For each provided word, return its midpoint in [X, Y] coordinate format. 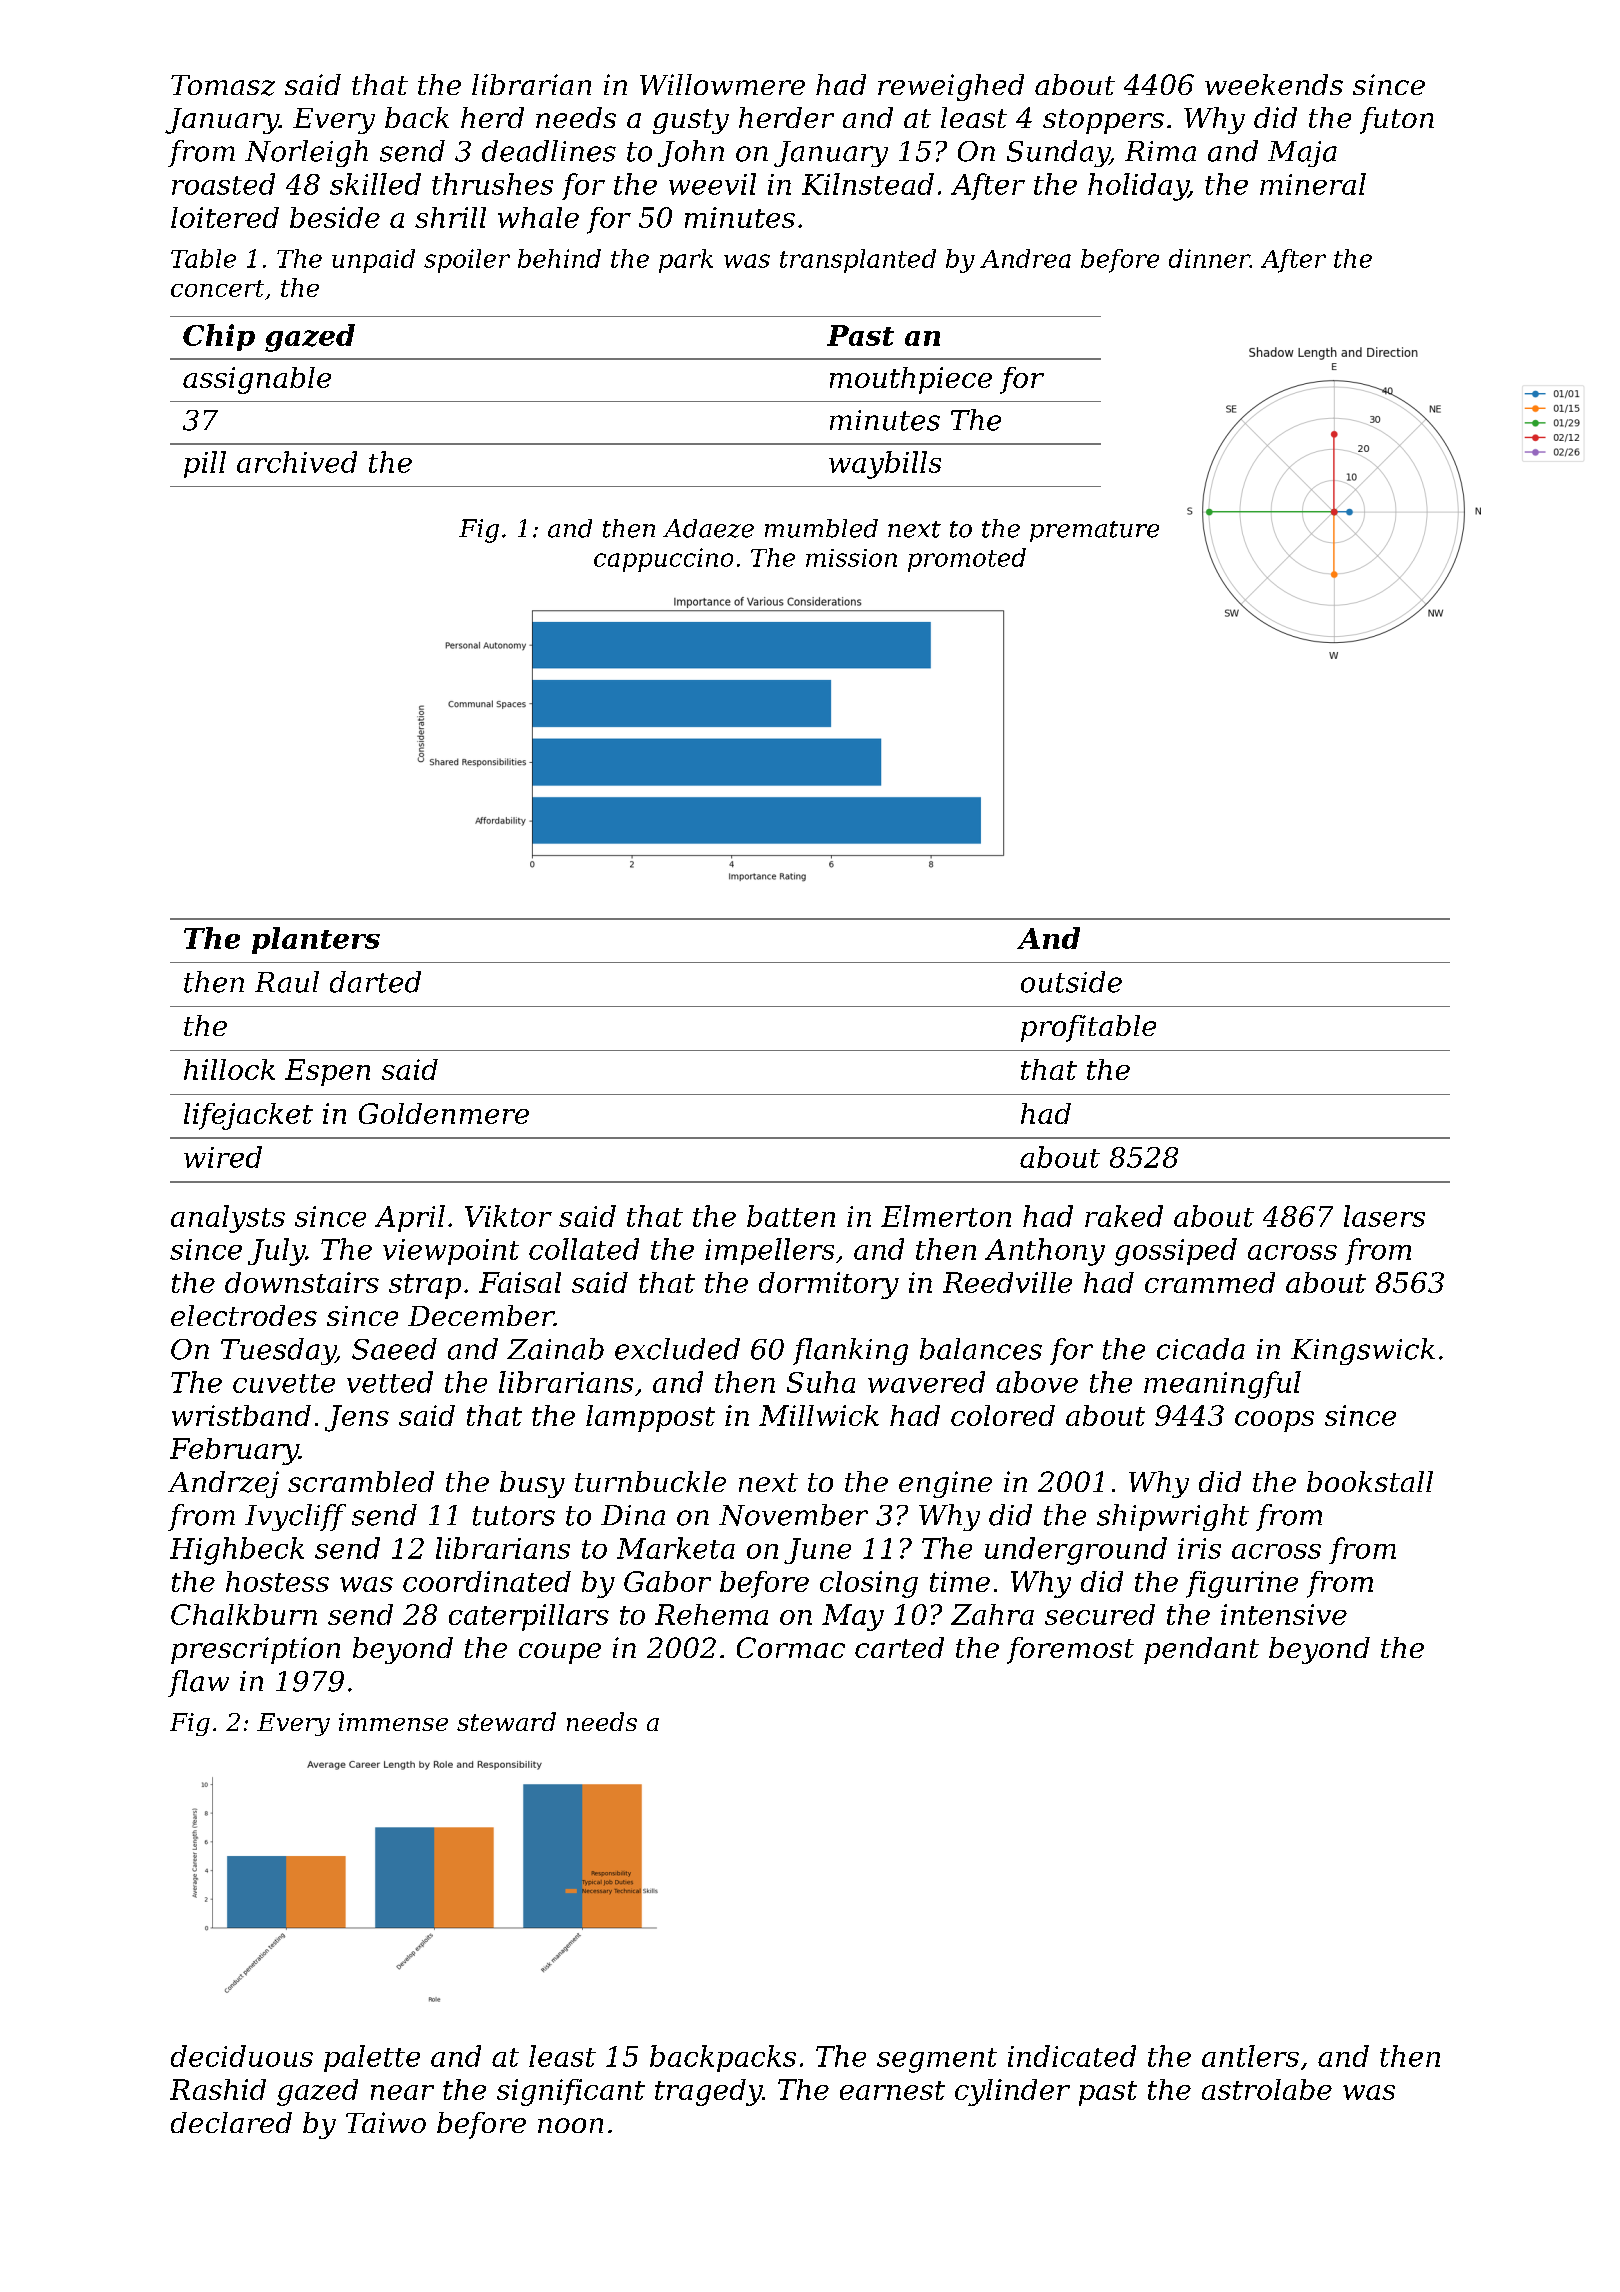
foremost [1070, 1650]
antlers [1250, 2056]
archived [297, 462]
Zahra [992, 1614]
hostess [277, 1581]
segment [937, 2060]
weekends [1274, 84]
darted [375, 982]
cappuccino [663, 560]
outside [1071, 982]
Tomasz [223, 85]
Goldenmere [444, 1113]
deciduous [242, 2056]
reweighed [951, 87]
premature [1094, 531]
